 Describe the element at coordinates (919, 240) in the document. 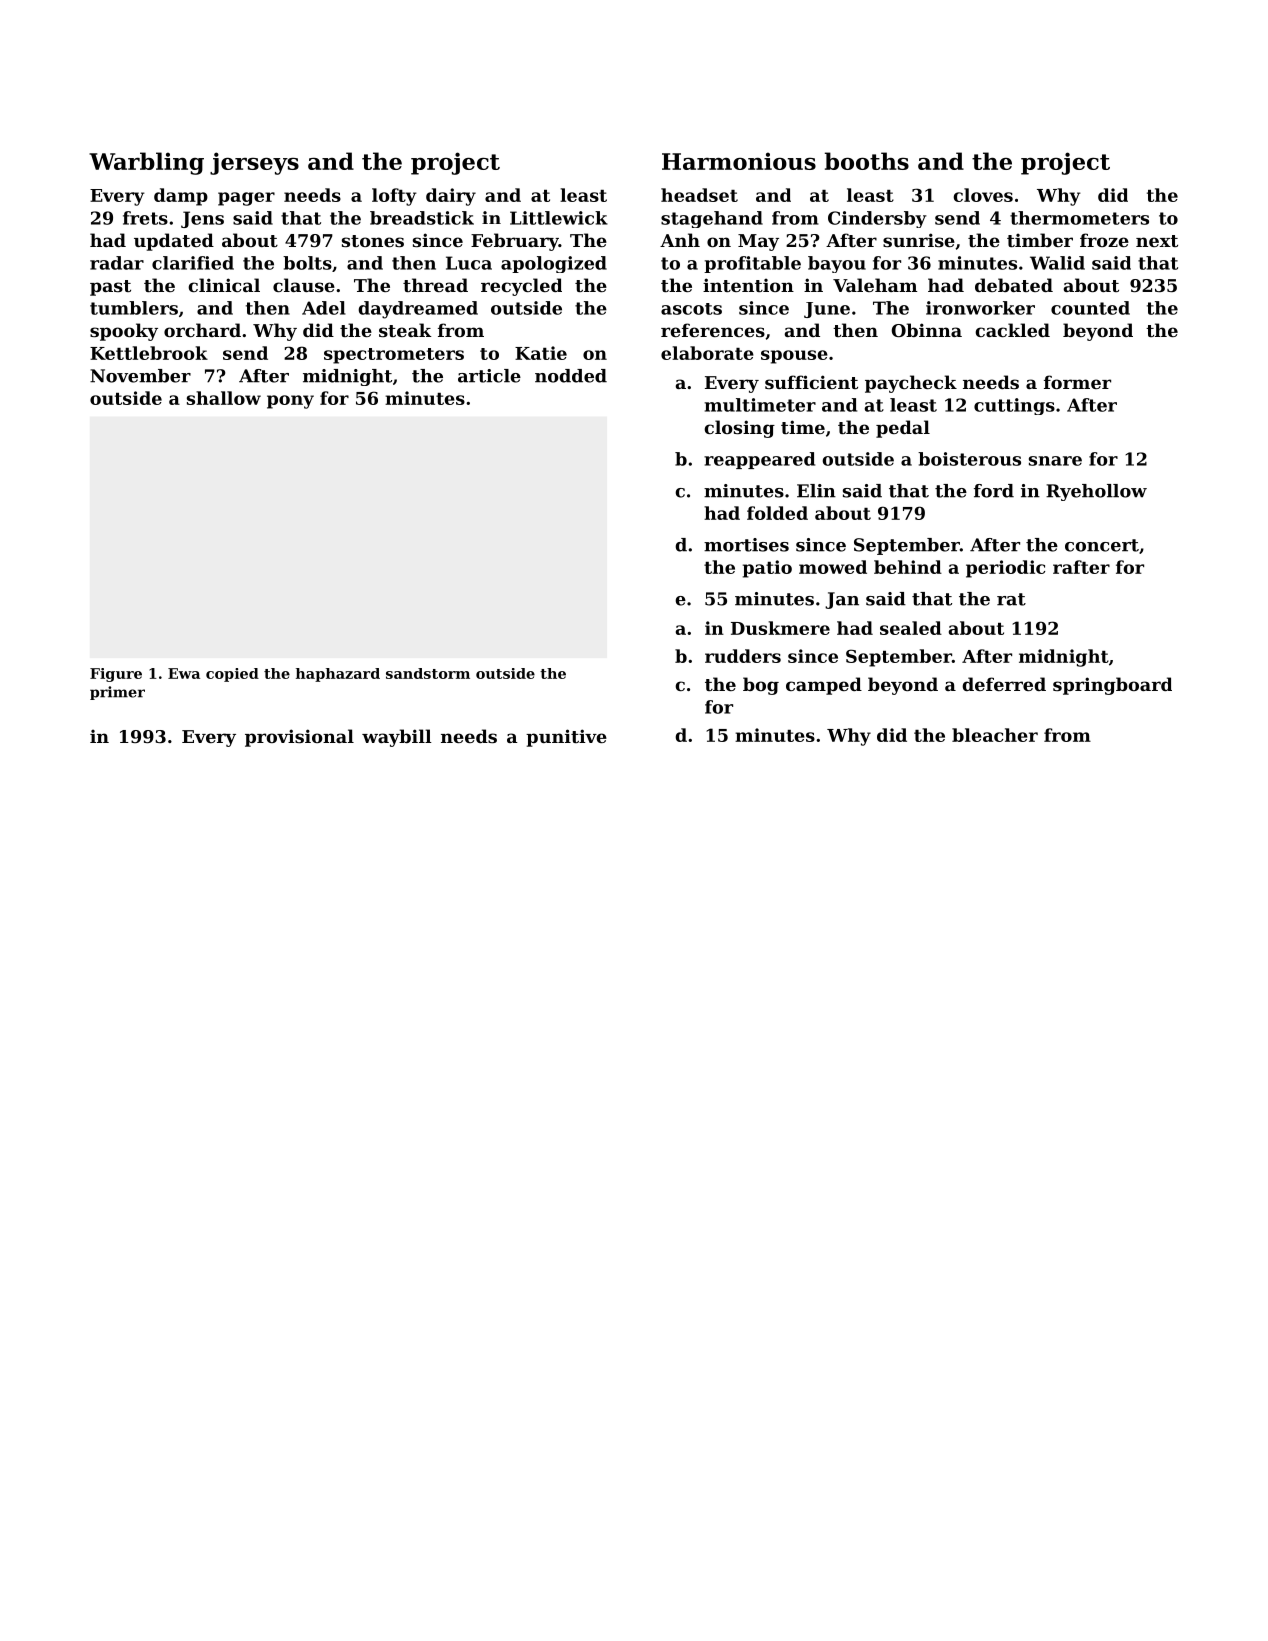

I see `sunrise` at that location.
